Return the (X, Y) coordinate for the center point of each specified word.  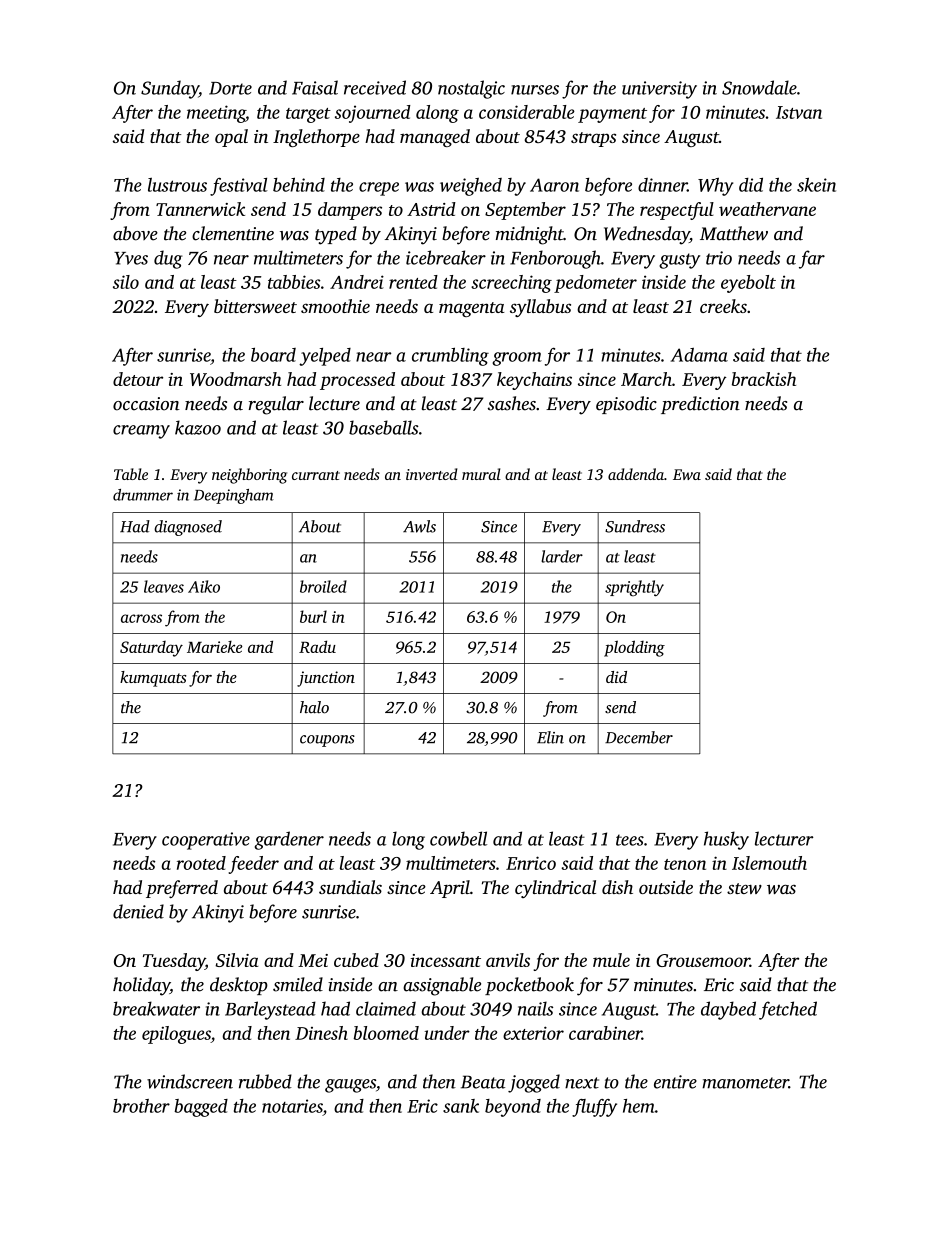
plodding (634, 648)
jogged (534, 1083)
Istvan (799, 112)
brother (141, 1106)
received (375, 87)
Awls (419, 526)
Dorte (230, 88)
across (141, 618)
